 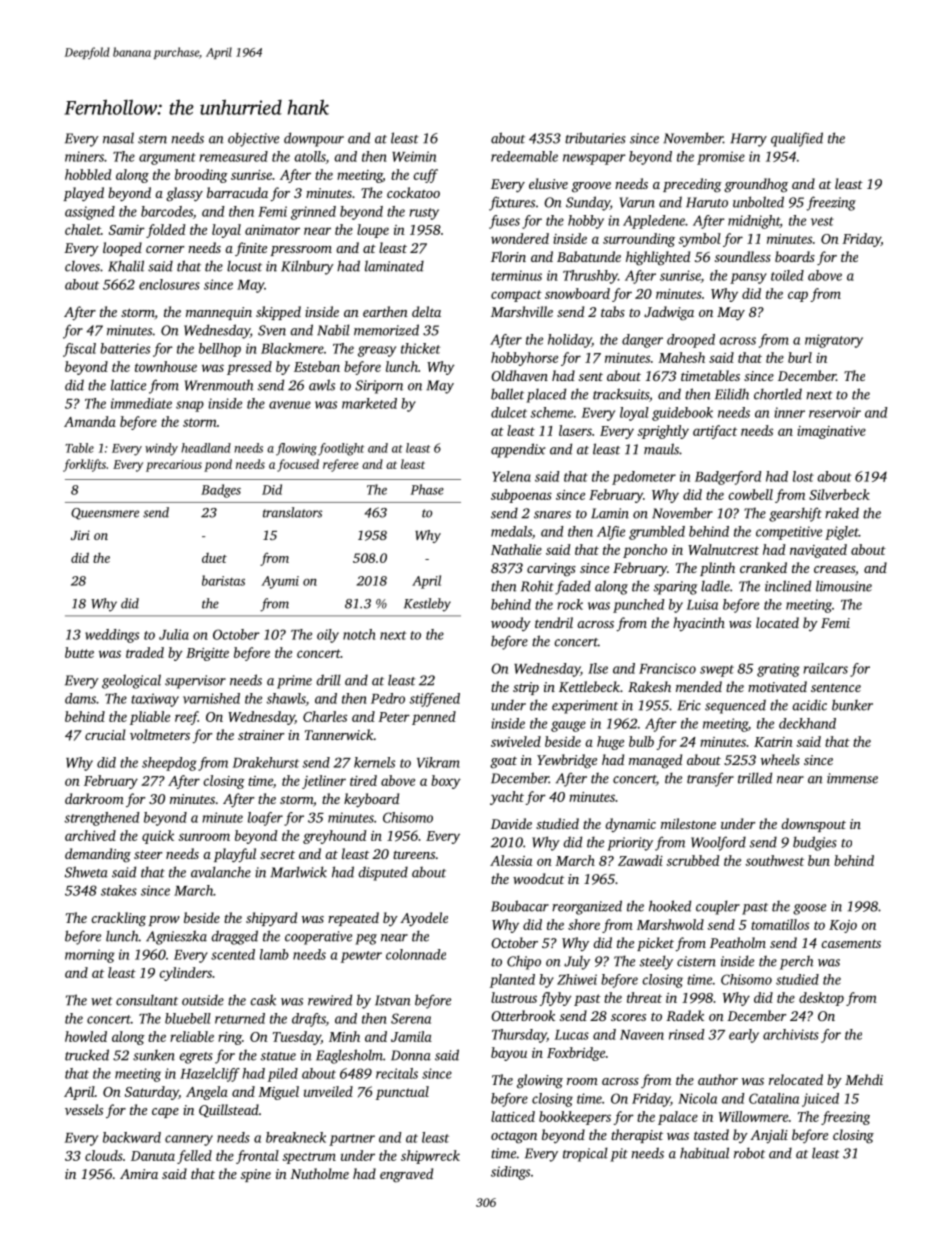 What do you see at coordinates (822, 221) in the screenshot?
I see `vest` at bounding box center [822, 221].
